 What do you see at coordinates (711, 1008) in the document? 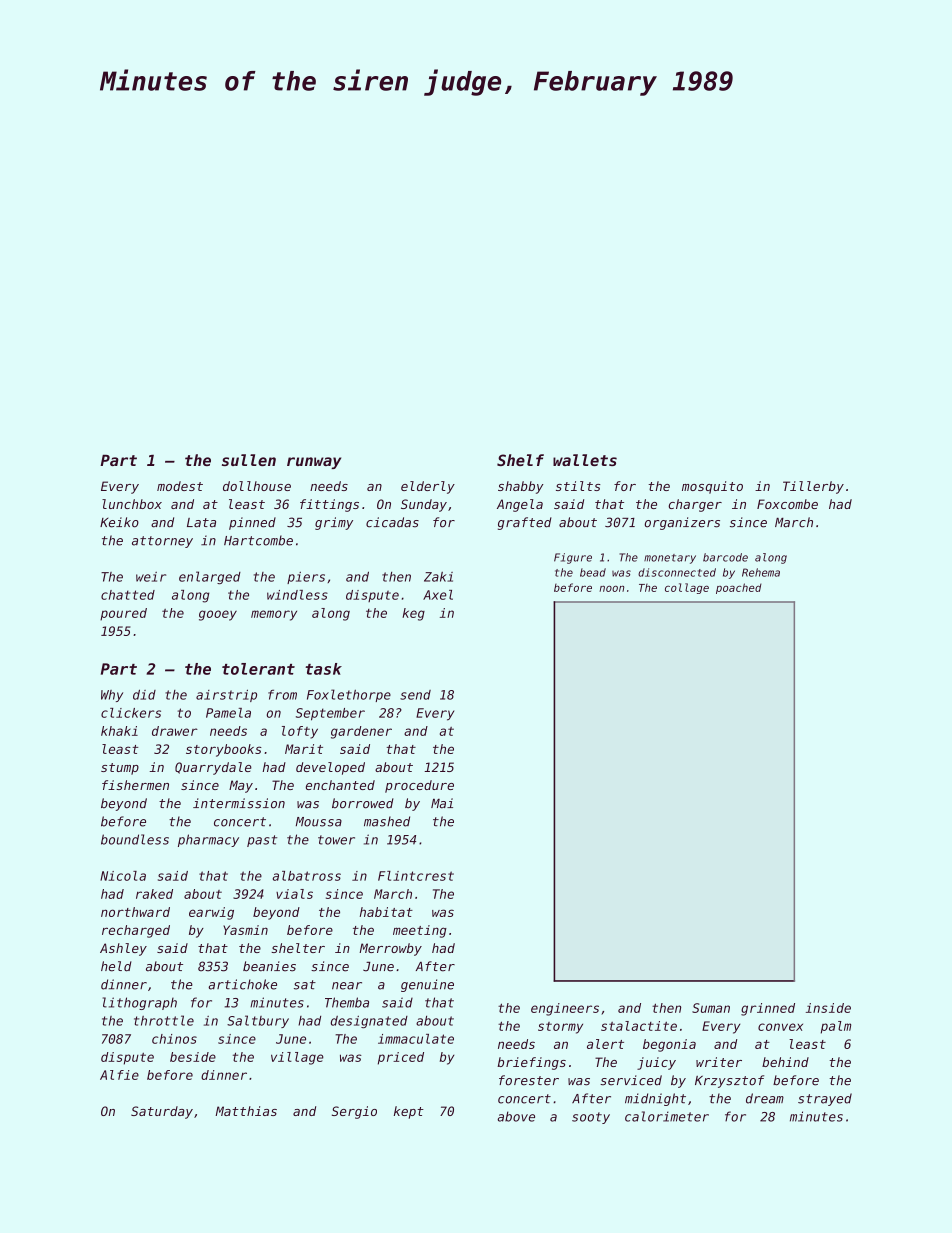
I see `Suman` at bounding box center [711, 1008].
